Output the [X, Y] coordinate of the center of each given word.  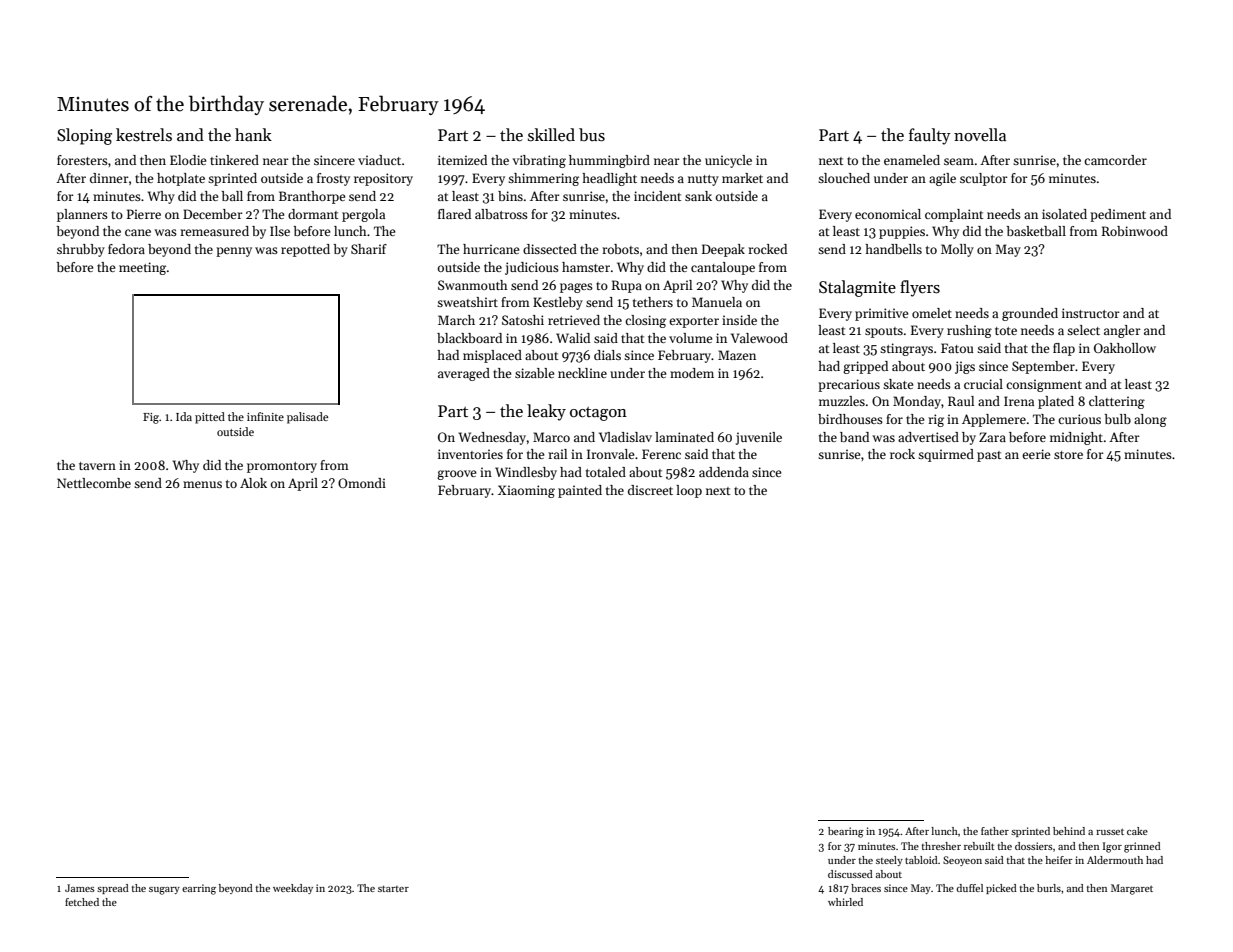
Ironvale [611, 454]
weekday [293, 889]
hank [253, 134]
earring [199, 889]
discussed [850, 874]
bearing [846, 832]
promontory [282, 467]
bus [592, 135]
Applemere [994, 420]
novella [980, 135]
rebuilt [979, 846]
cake [1137, 831]
